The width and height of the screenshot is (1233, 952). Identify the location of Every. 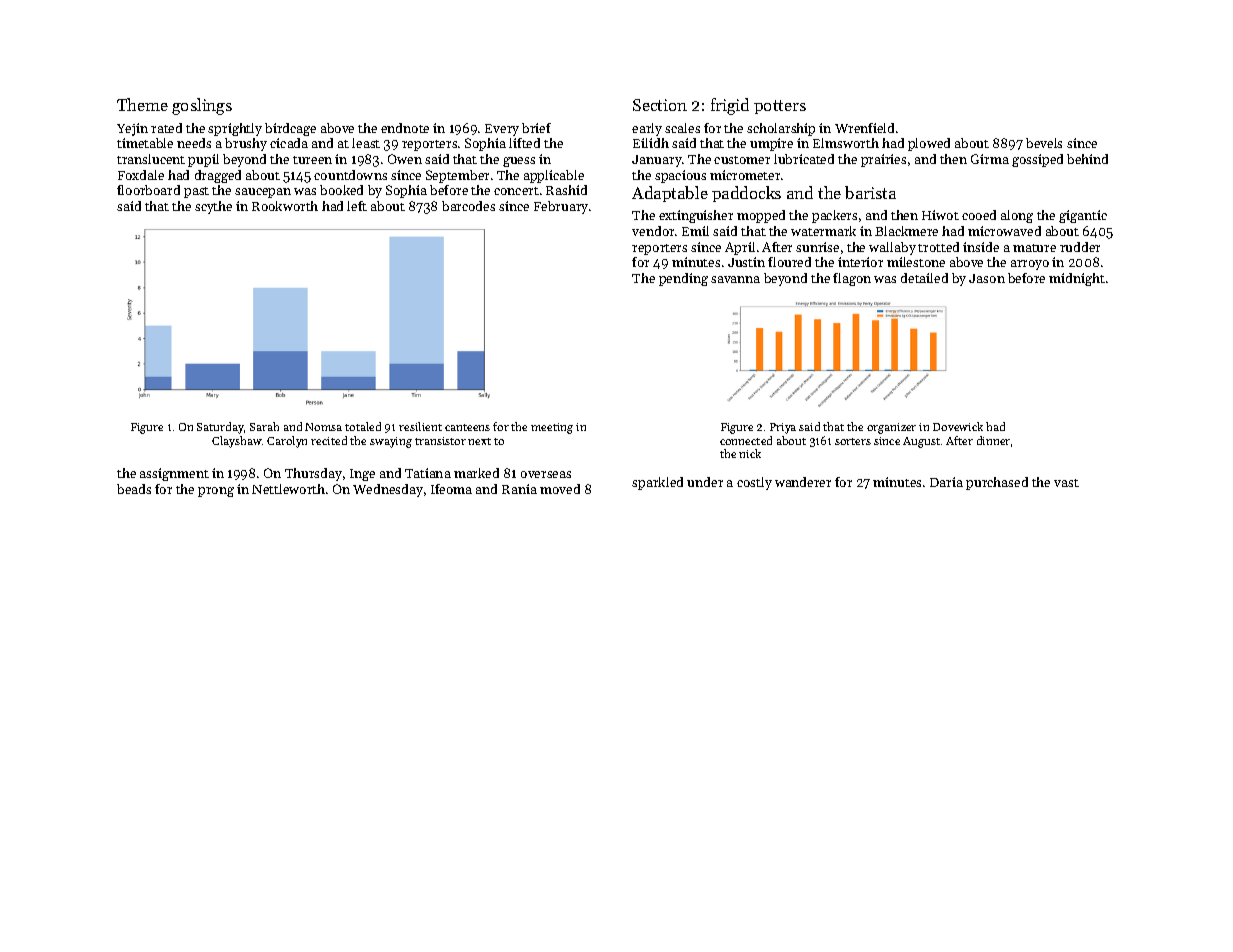
(502, 130).
